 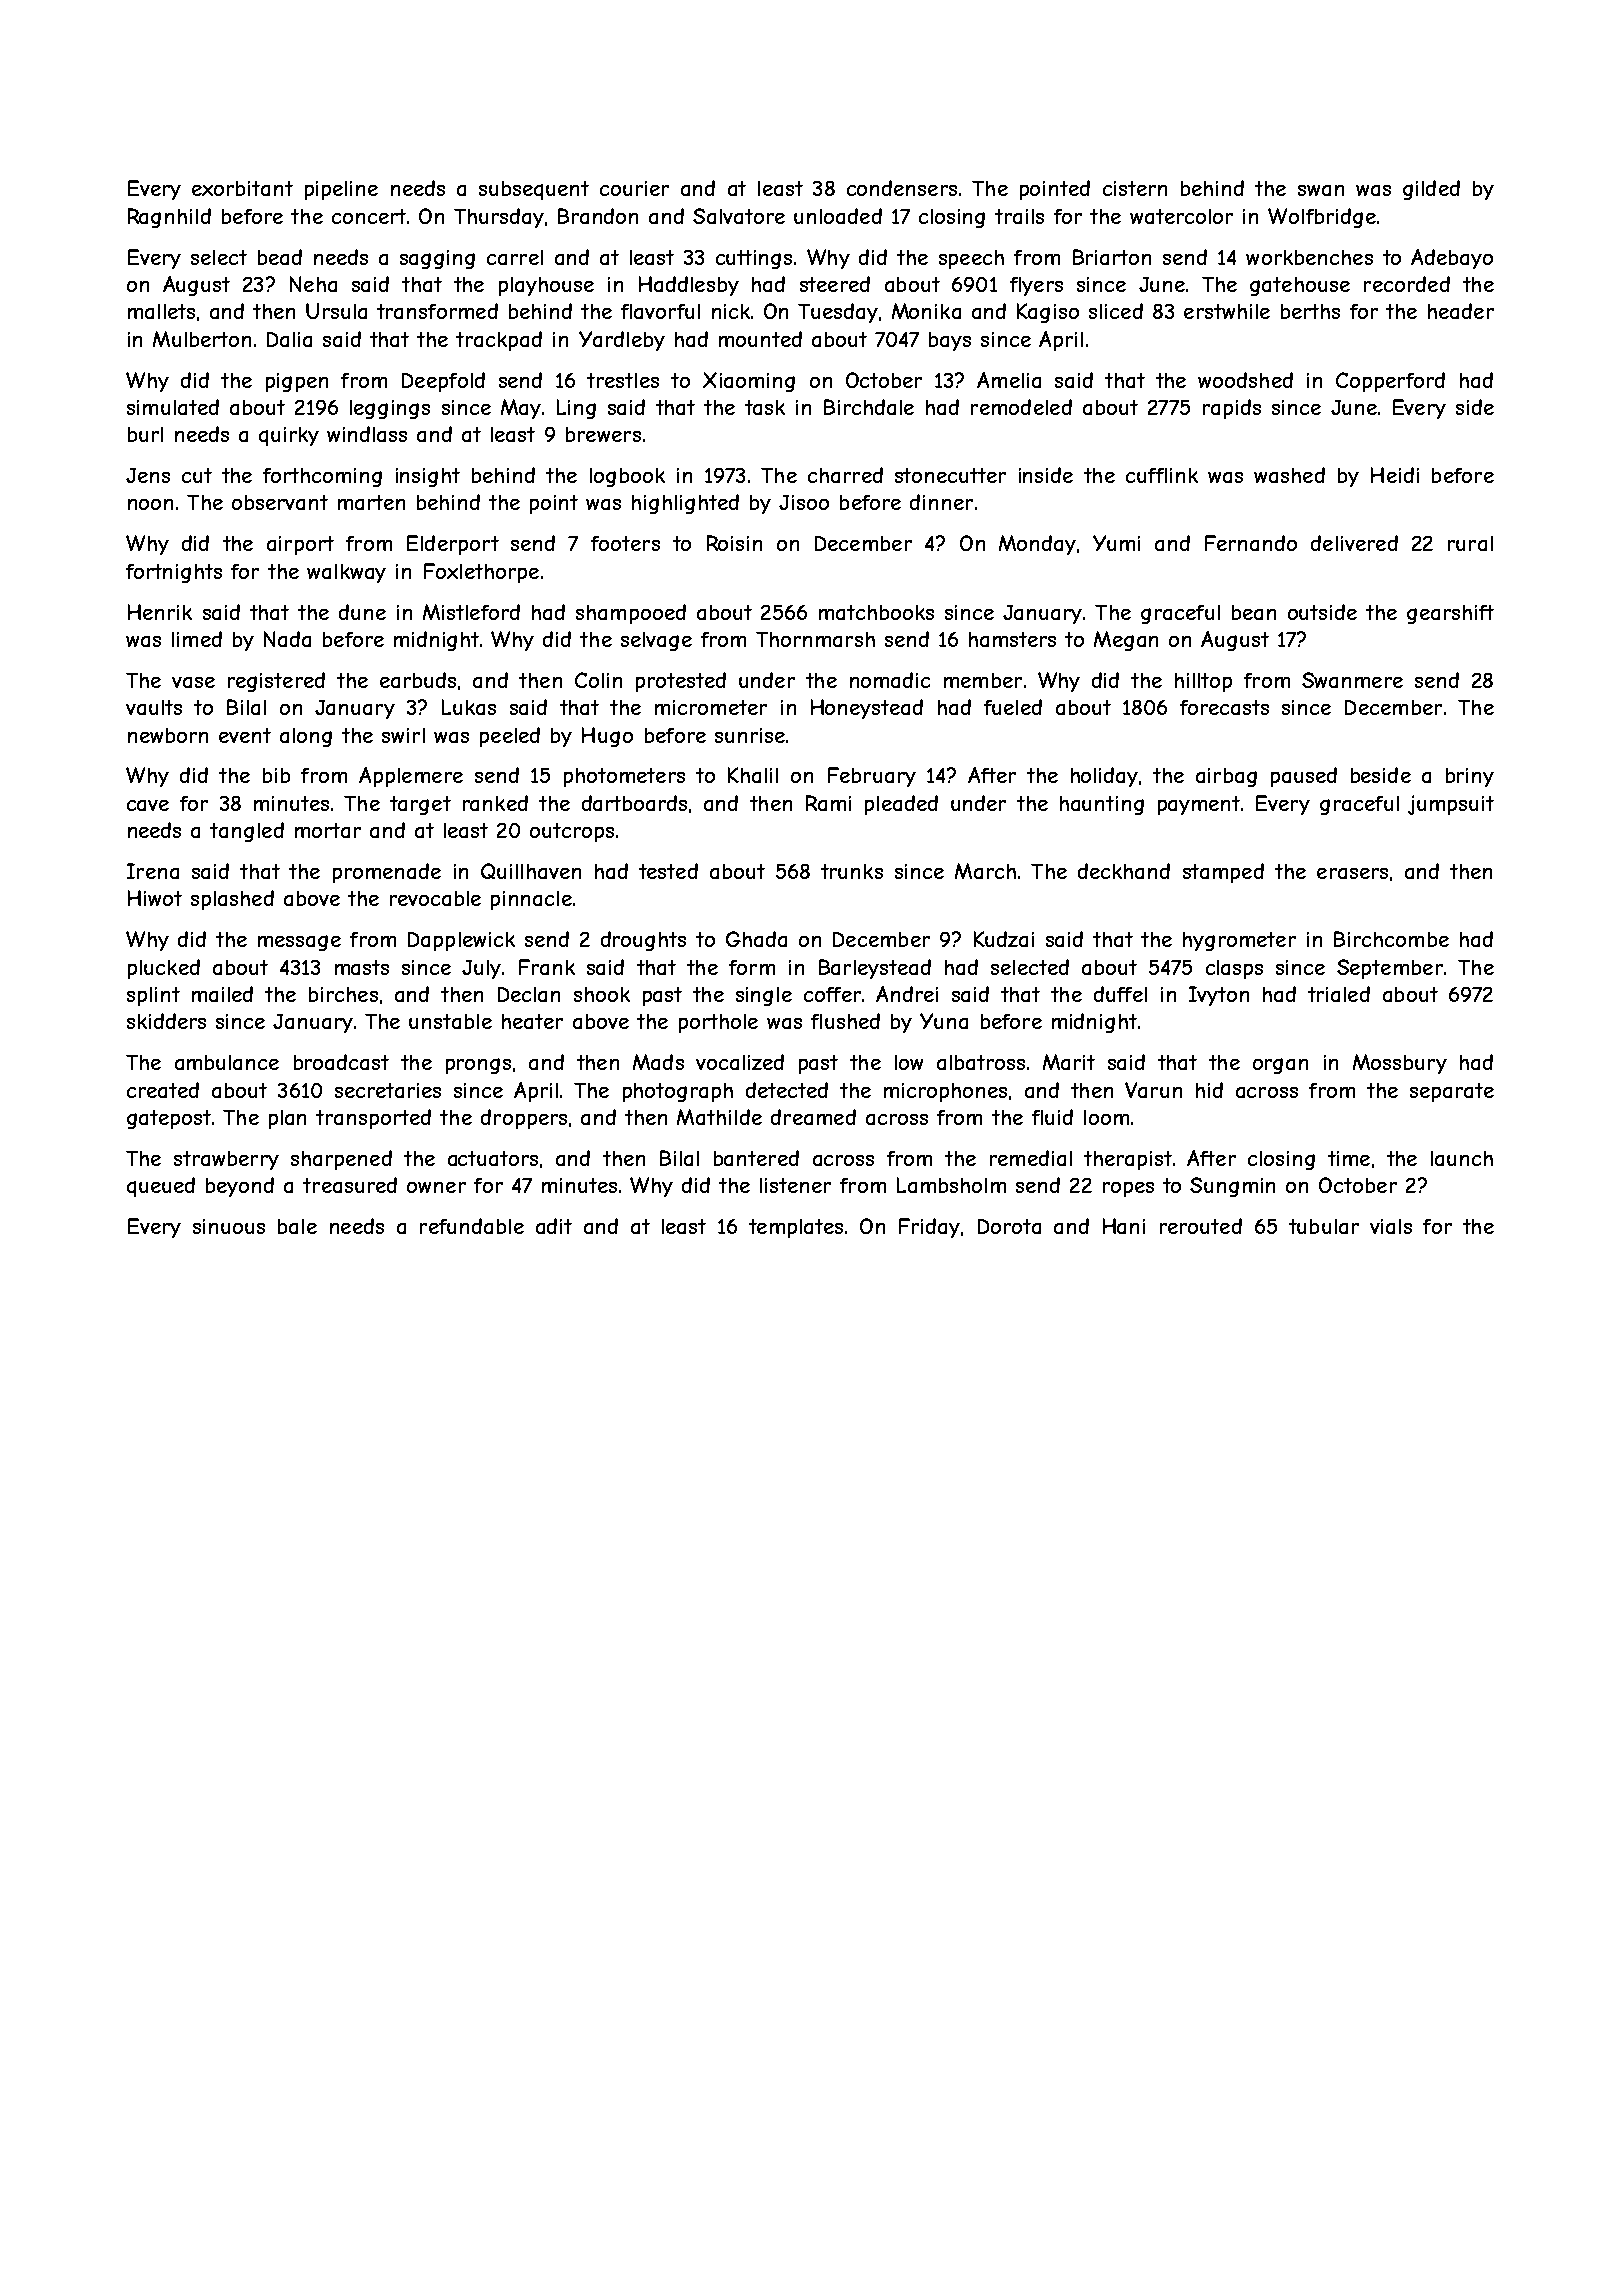 I want to click on Mulberton, so click(x=202, y=339).
